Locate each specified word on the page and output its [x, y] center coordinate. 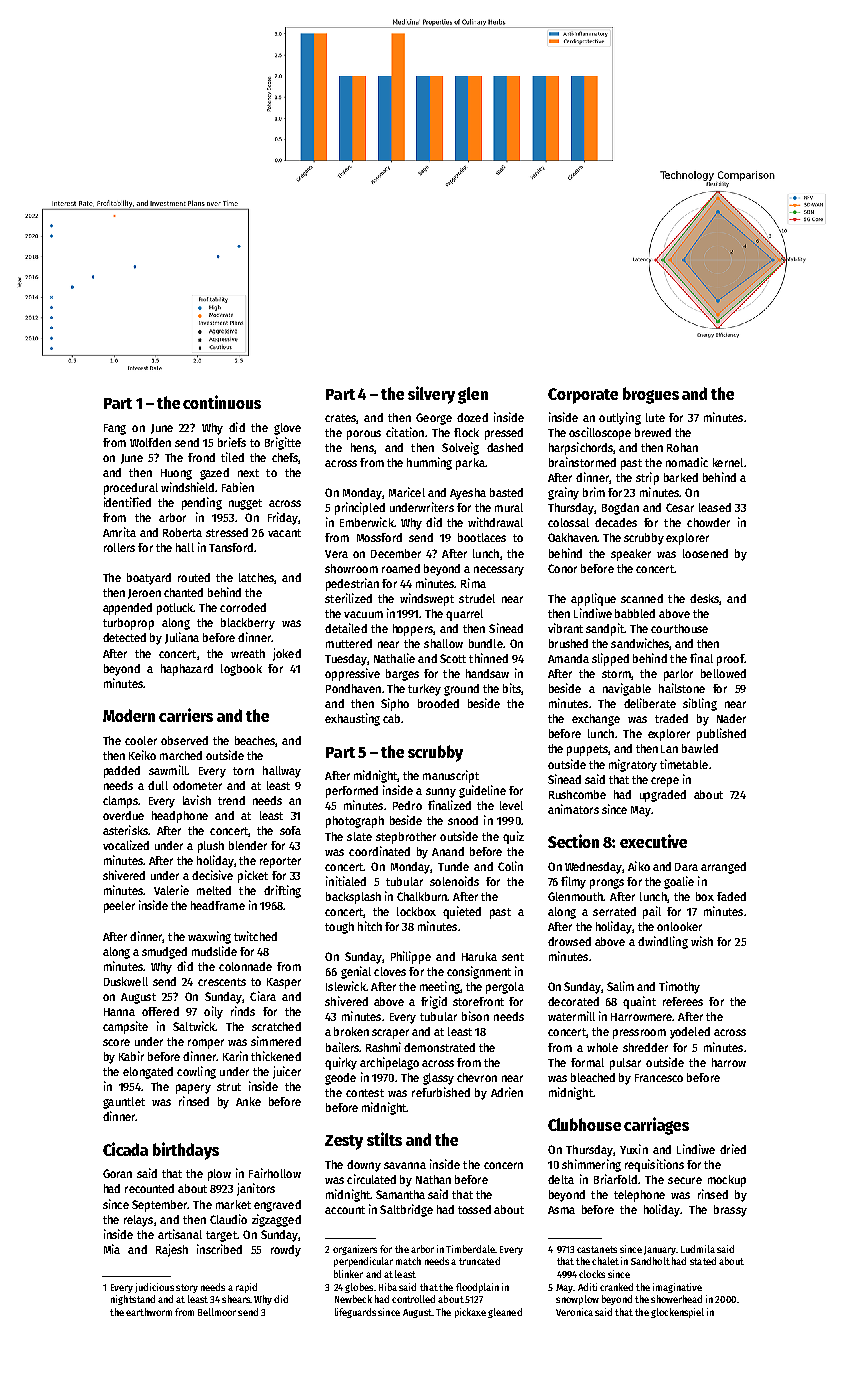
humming [429, 463]
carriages [656, 1126]
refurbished [441, 1092]
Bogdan [620, 509]
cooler [141, 740]
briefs [232, 442]
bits [512, 688]
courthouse [679, 628]
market [233, 1204]
